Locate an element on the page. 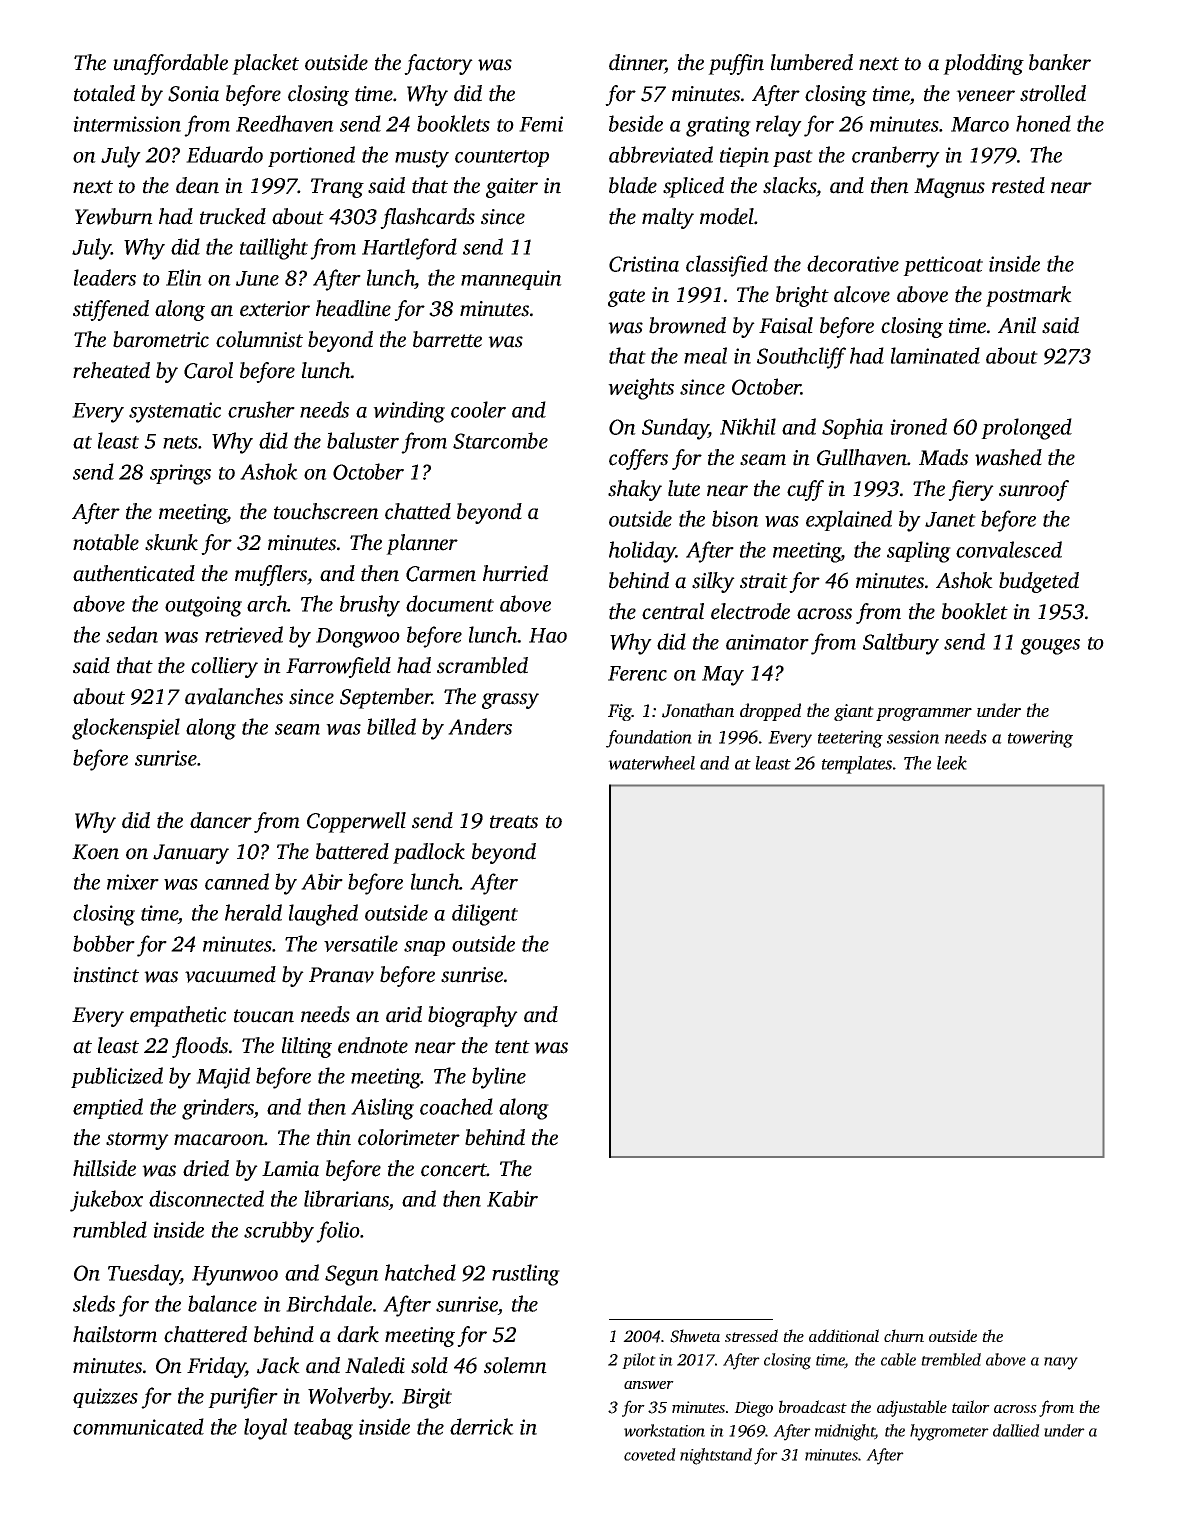  placket is located at coordinates (265, 64).
